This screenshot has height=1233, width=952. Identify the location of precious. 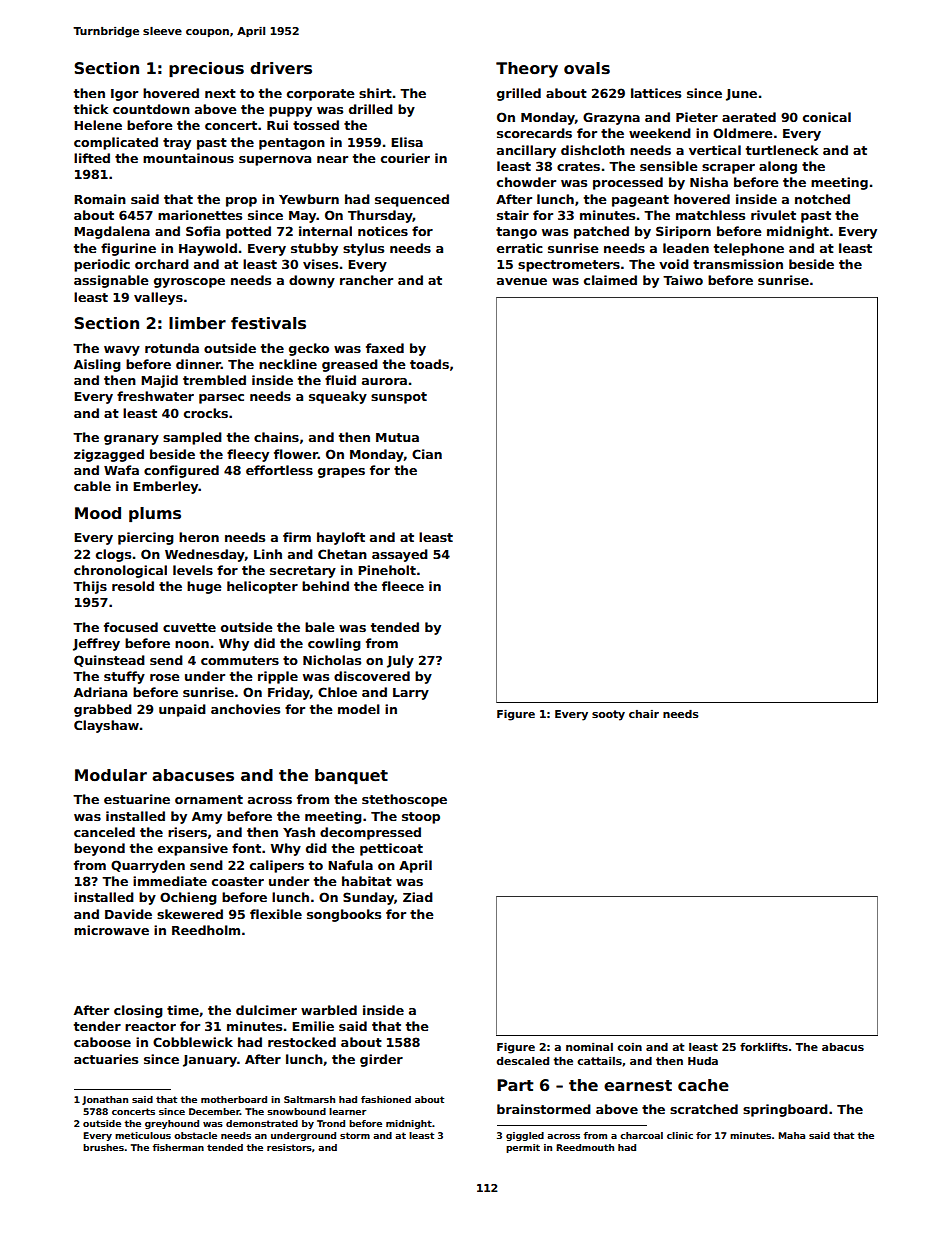
(206, 69).
